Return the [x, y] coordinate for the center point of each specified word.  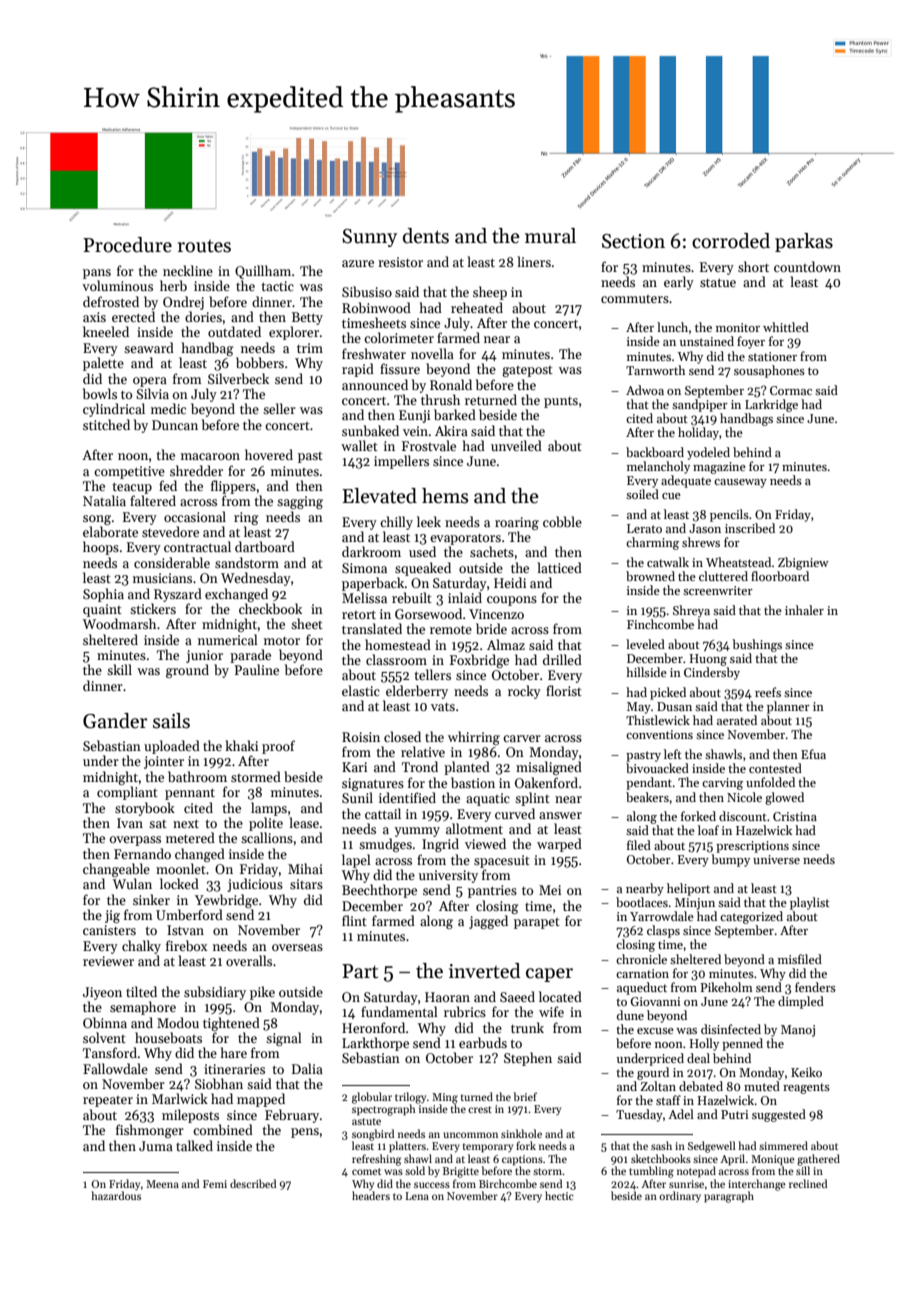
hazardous [116, 1195]
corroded [731, 241]
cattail [383, 813]
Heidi [510, 582]
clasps [663, 931]
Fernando [142, 853]
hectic [559, 1195]
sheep [490, 293]
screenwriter [718, 590]
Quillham [263, 272]
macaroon [210, 456]
